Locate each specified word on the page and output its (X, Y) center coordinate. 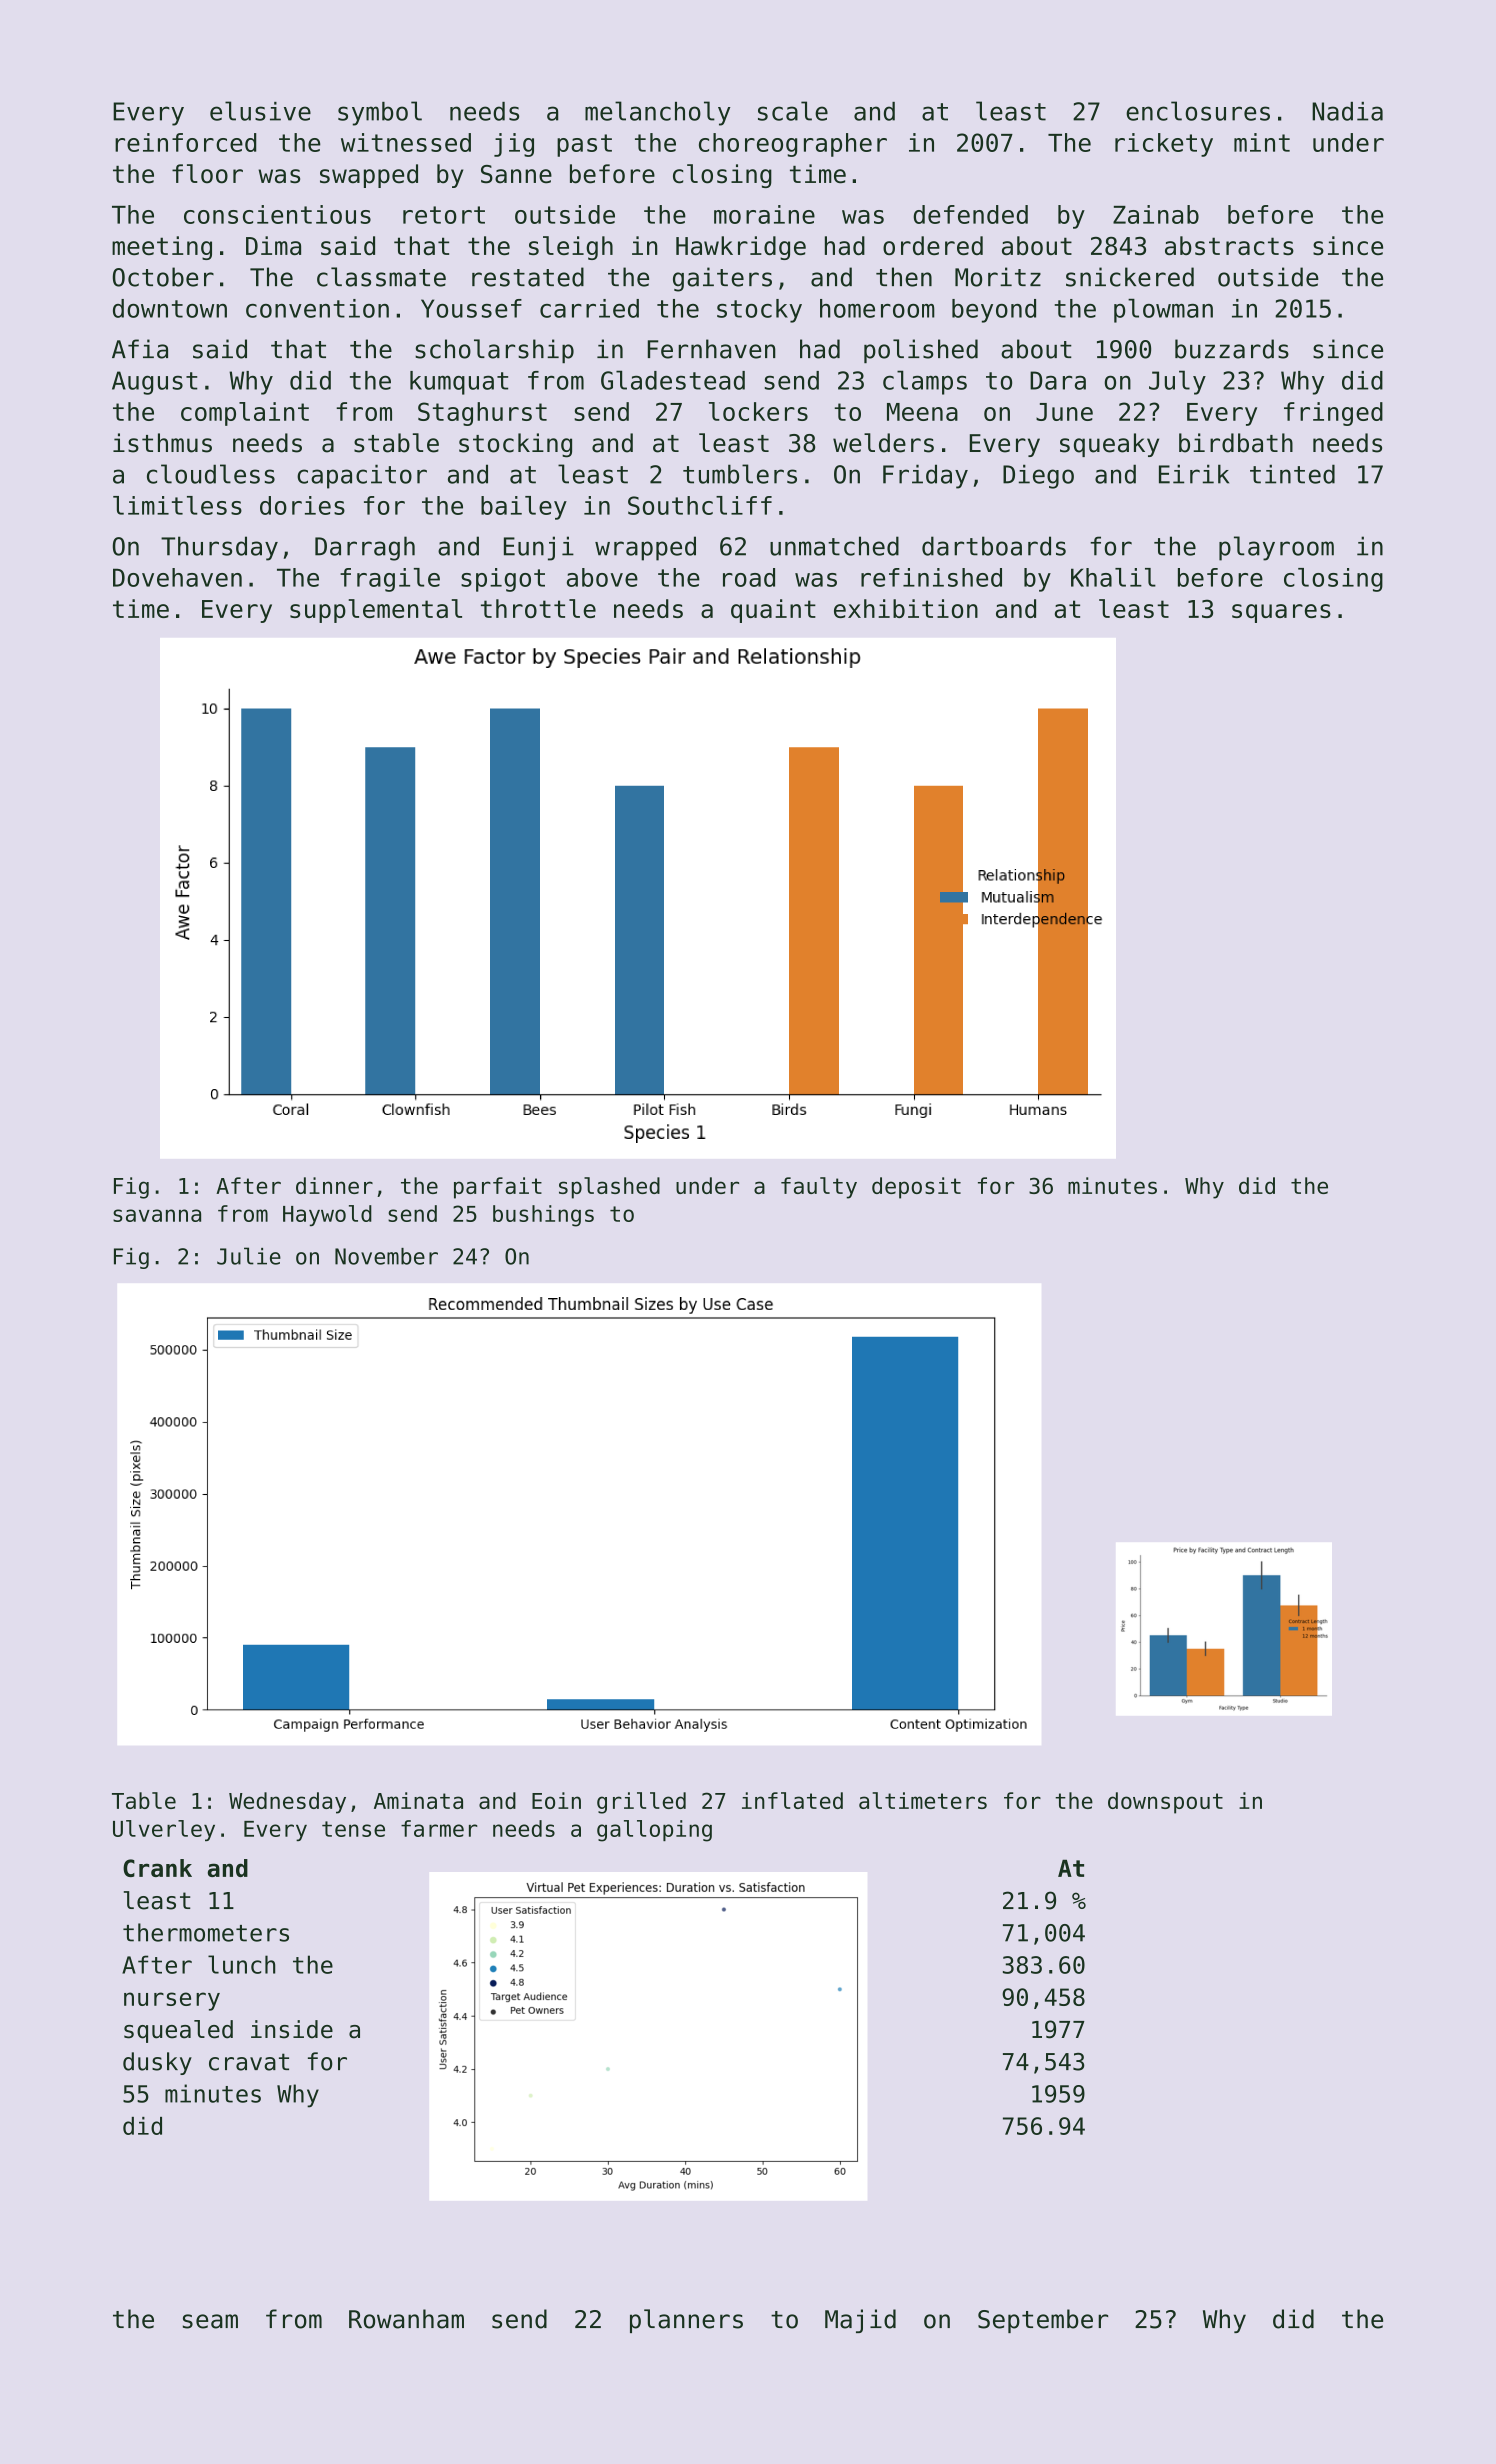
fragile (390, 580)
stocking (515, 445)
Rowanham (406, 2319)
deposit (916, 1188)
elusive (260, 111)
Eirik (1194, 474)
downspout (1165, 1803)
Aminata (418, 1800)
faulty (819, 1188)
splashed (609, 1188)
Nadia (1347, 111)
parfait (498, 1188)
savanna (157, 1215)
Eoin (556, 1800)
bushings (543, 1216)
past (584, 145)
